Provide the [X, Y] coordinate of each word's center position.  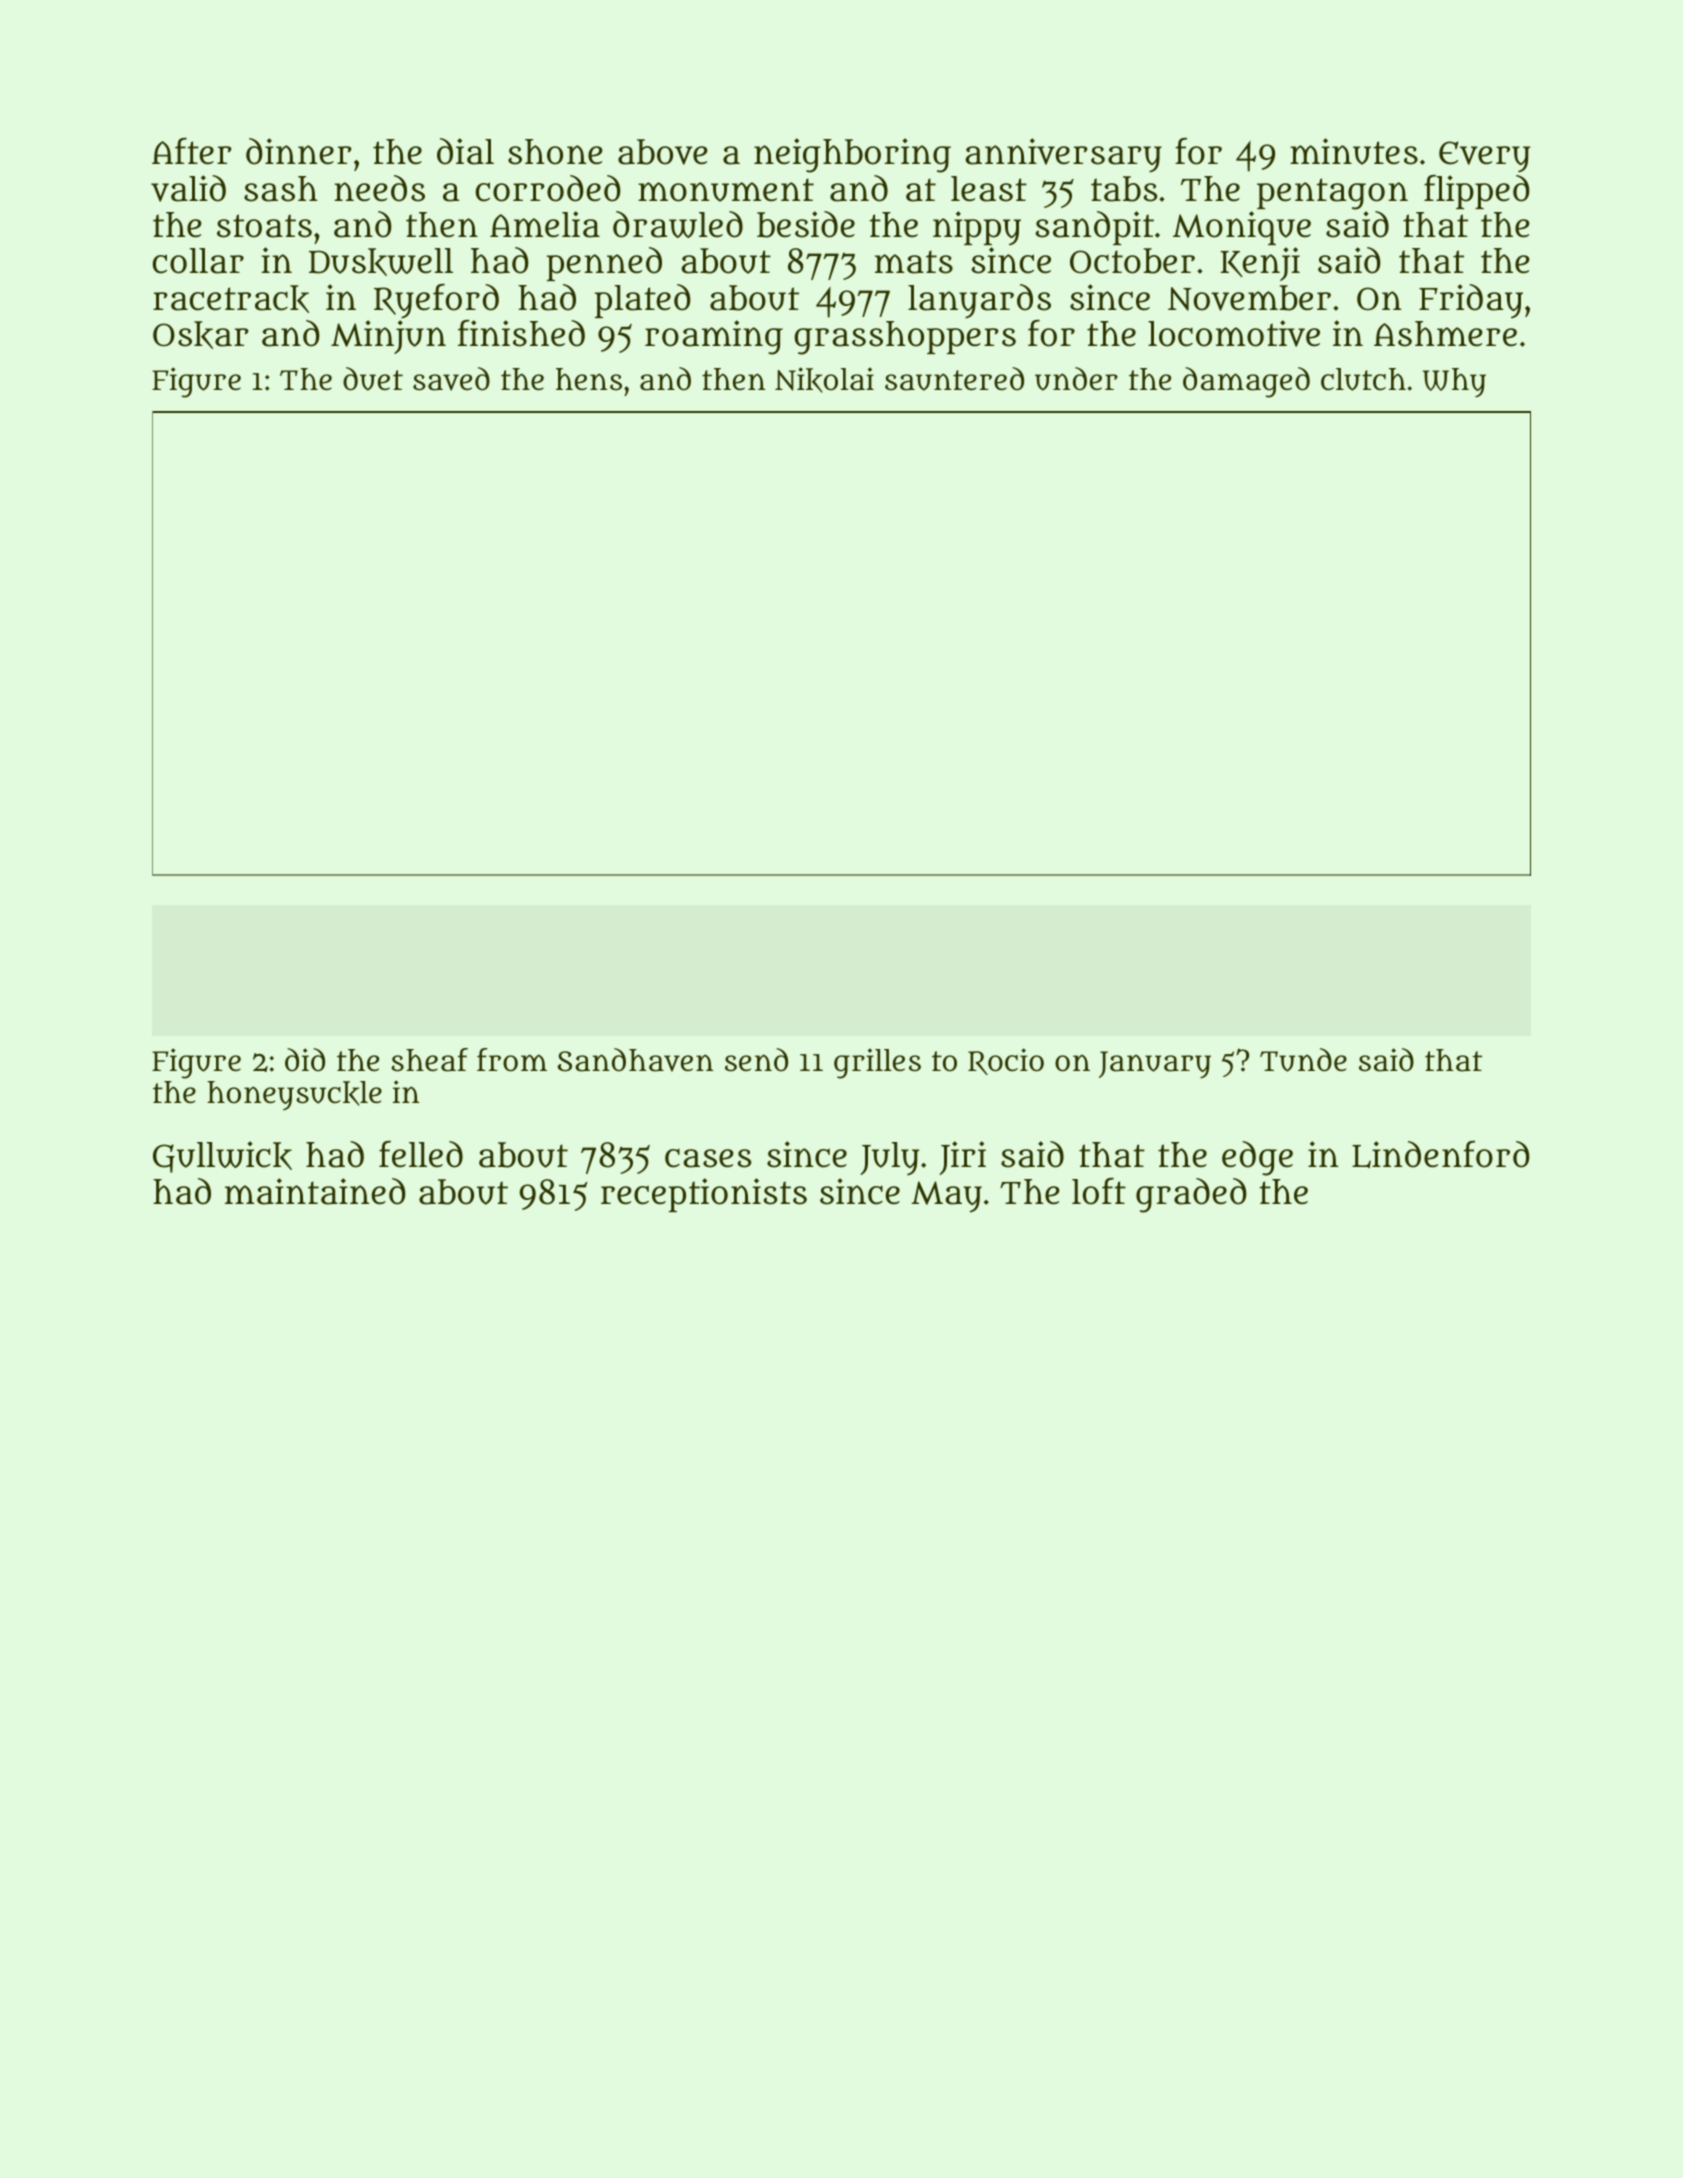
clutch [1363, 379]
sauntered [954, 379]
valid [188, 188]
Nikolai [824, 380]
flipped [1477, 192]
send [756, 1060]
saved [451, 379]
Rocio [1006, 1061]
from [512, 1060]
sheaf [429, 1060]
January [1155, 1065]
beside [806, 224]
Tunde [1303, 1060]
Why [1454, 383]
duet [373, 379]
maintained [315, 1191]
